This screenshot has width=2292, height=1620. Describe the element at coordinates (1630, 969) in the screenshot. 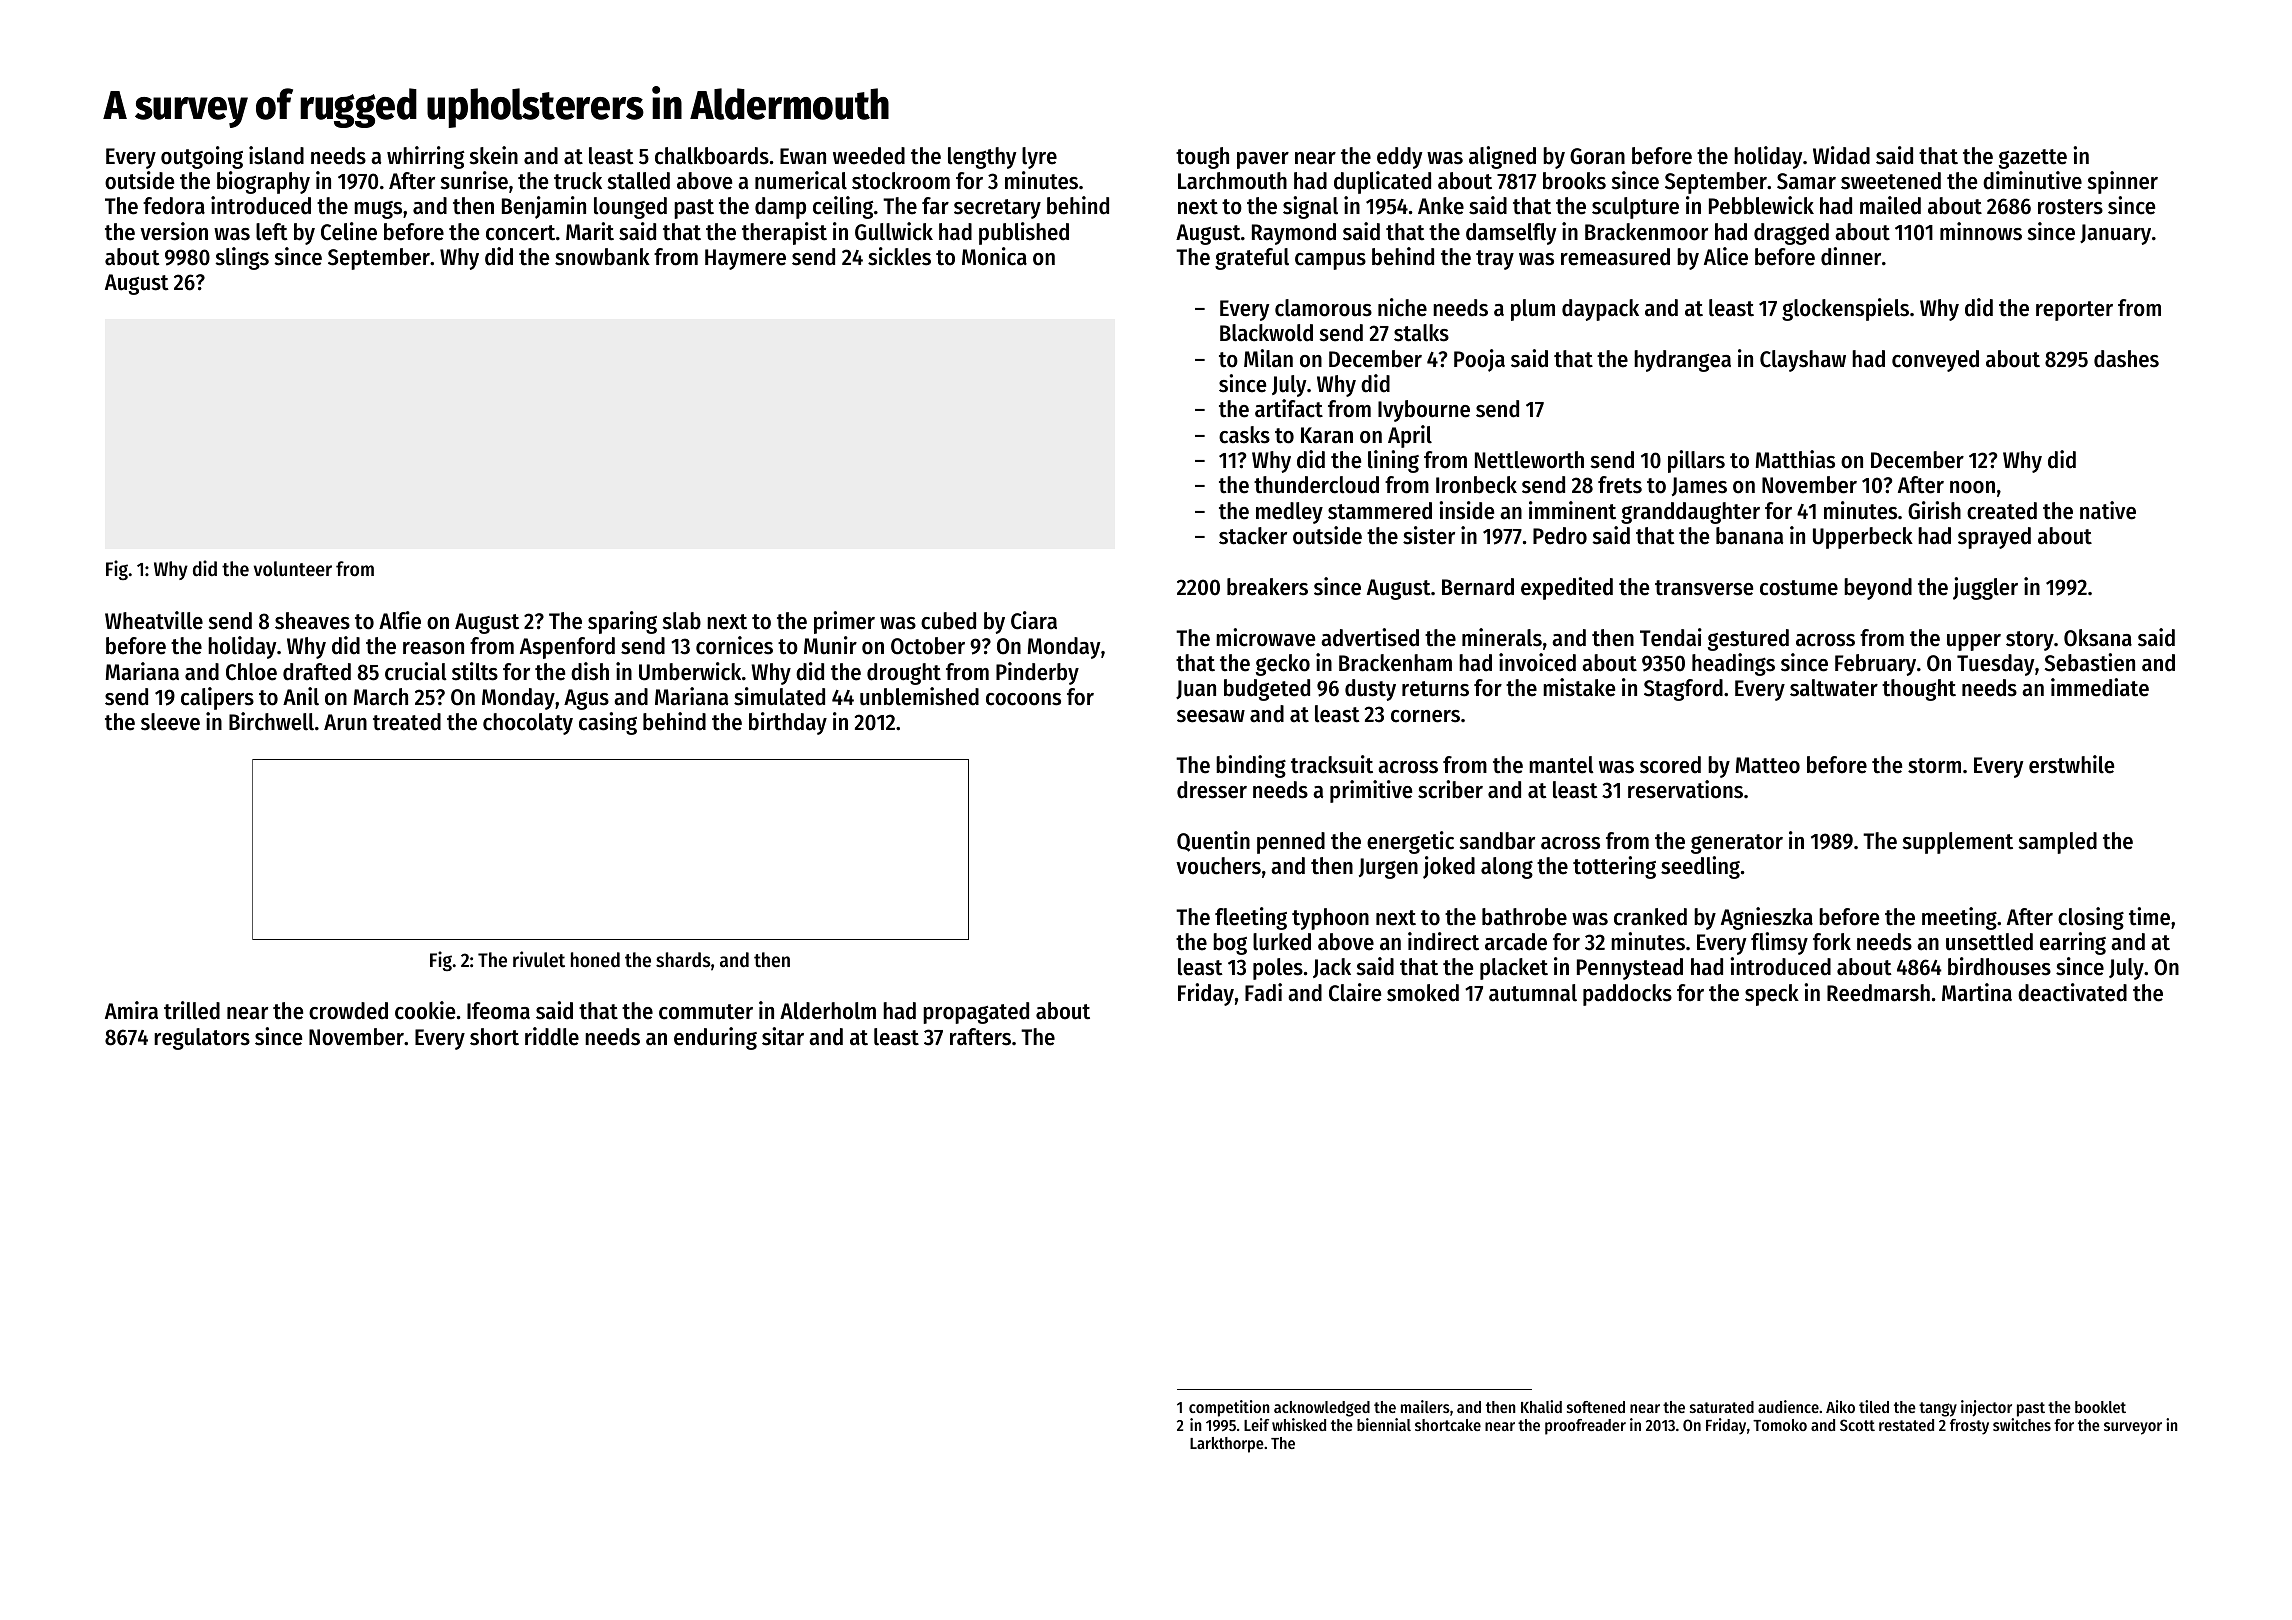

I see `Pennystead` at that location.
